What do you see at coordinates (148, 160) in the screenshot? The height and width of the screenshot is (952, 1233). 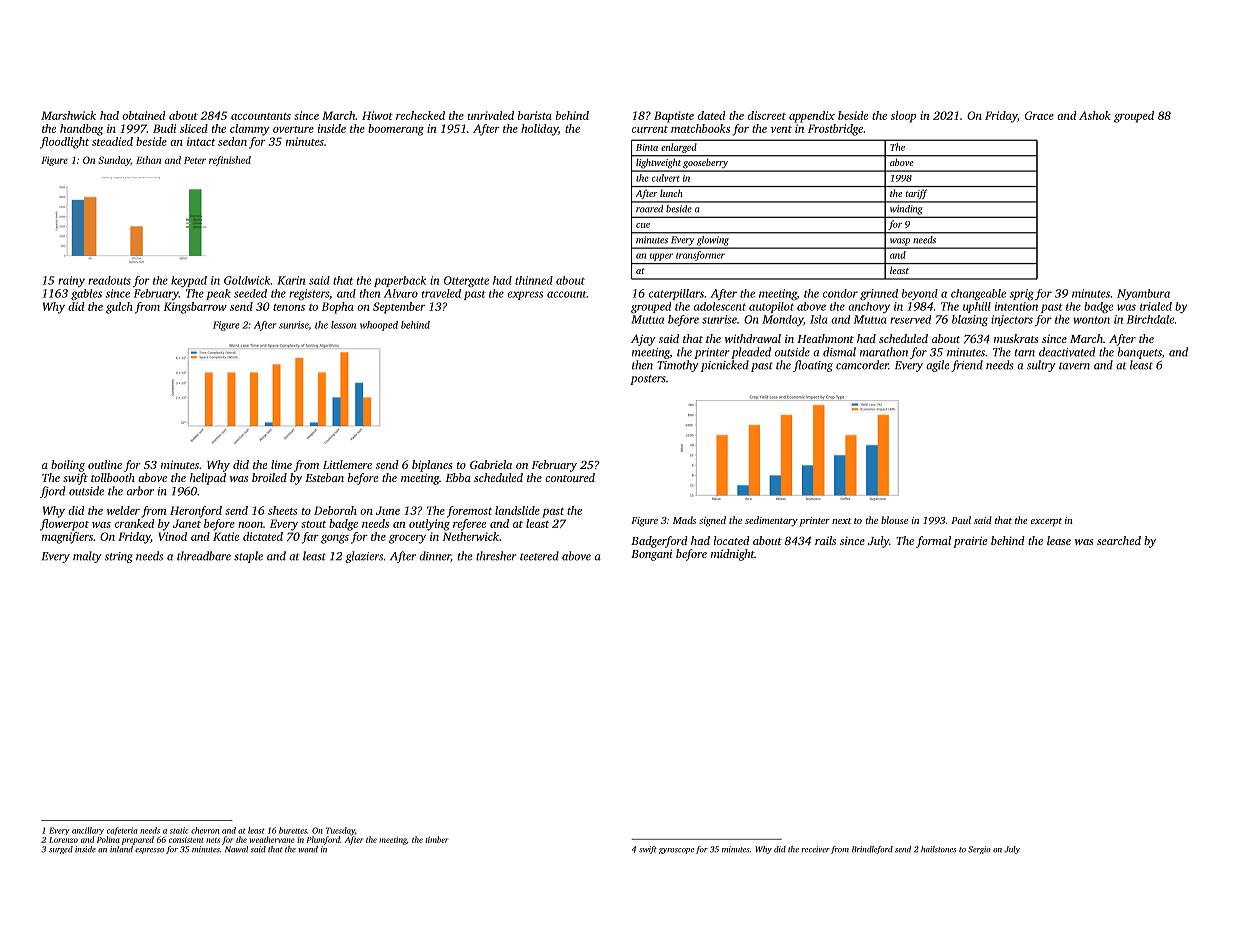 I see `Ethan` at bounding box center [148, 160].
